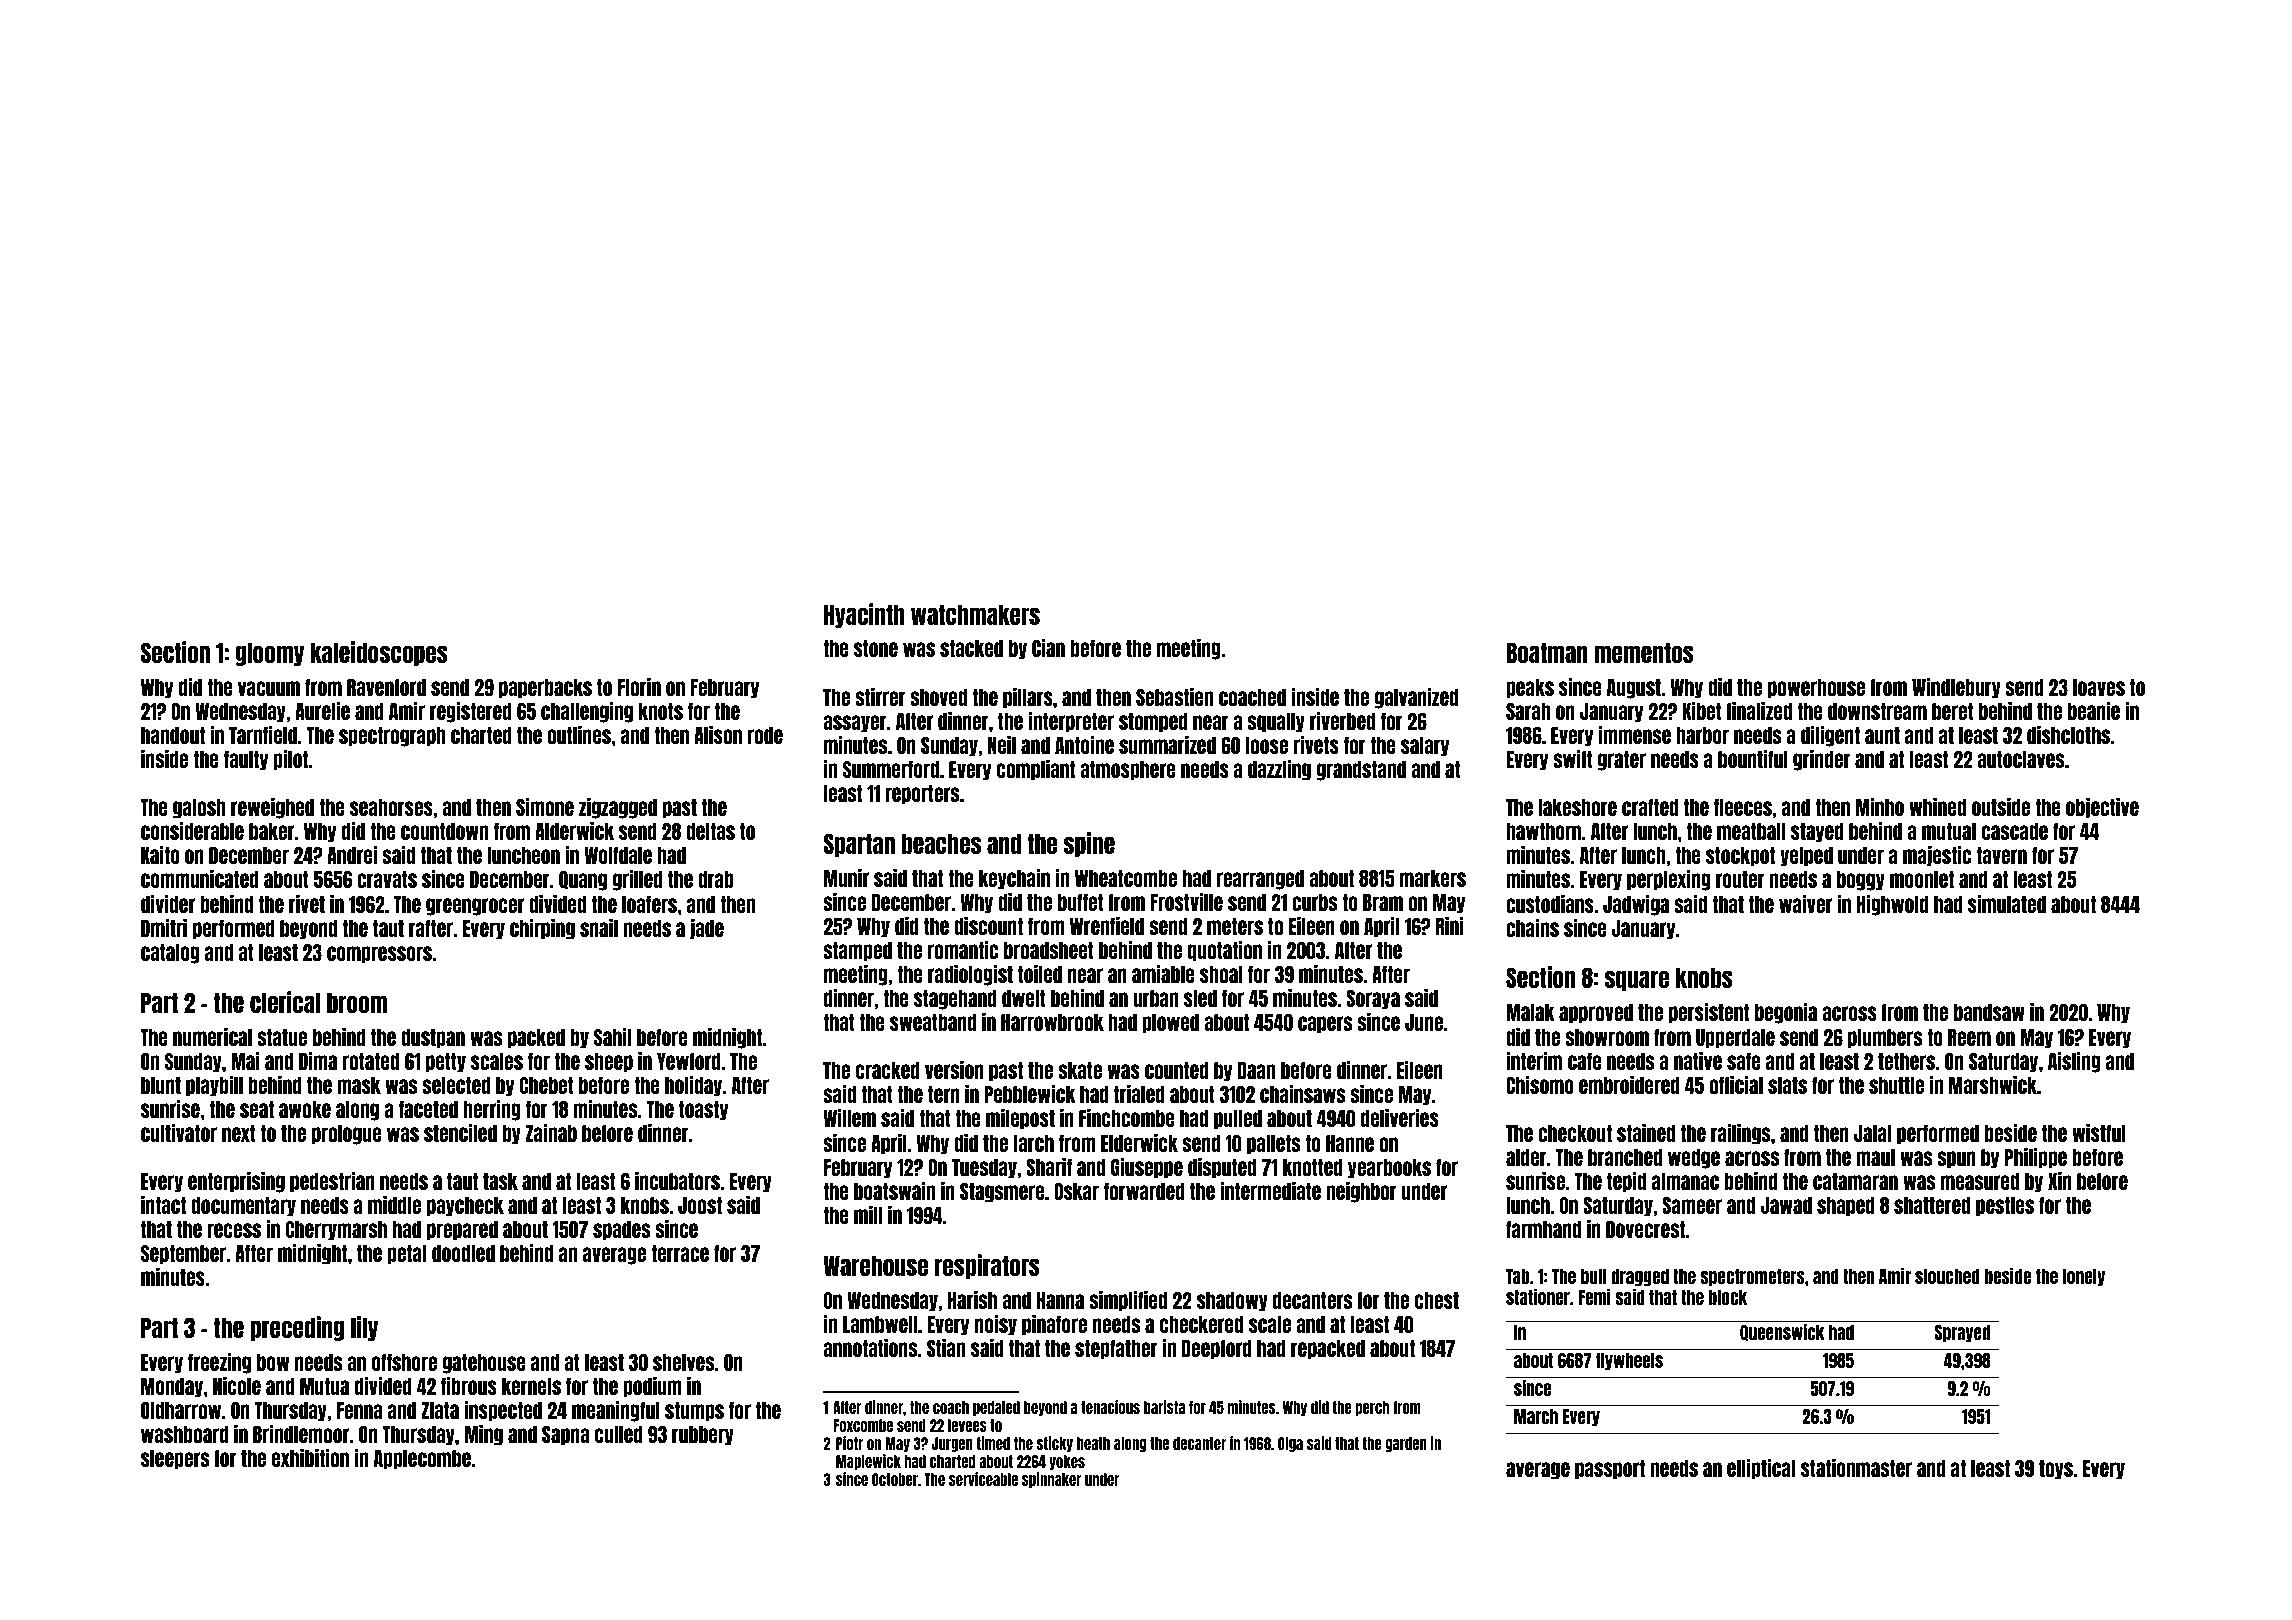 The width and height of the page is (2292, 1620). I want to click on recess, so click(234, 1230).
